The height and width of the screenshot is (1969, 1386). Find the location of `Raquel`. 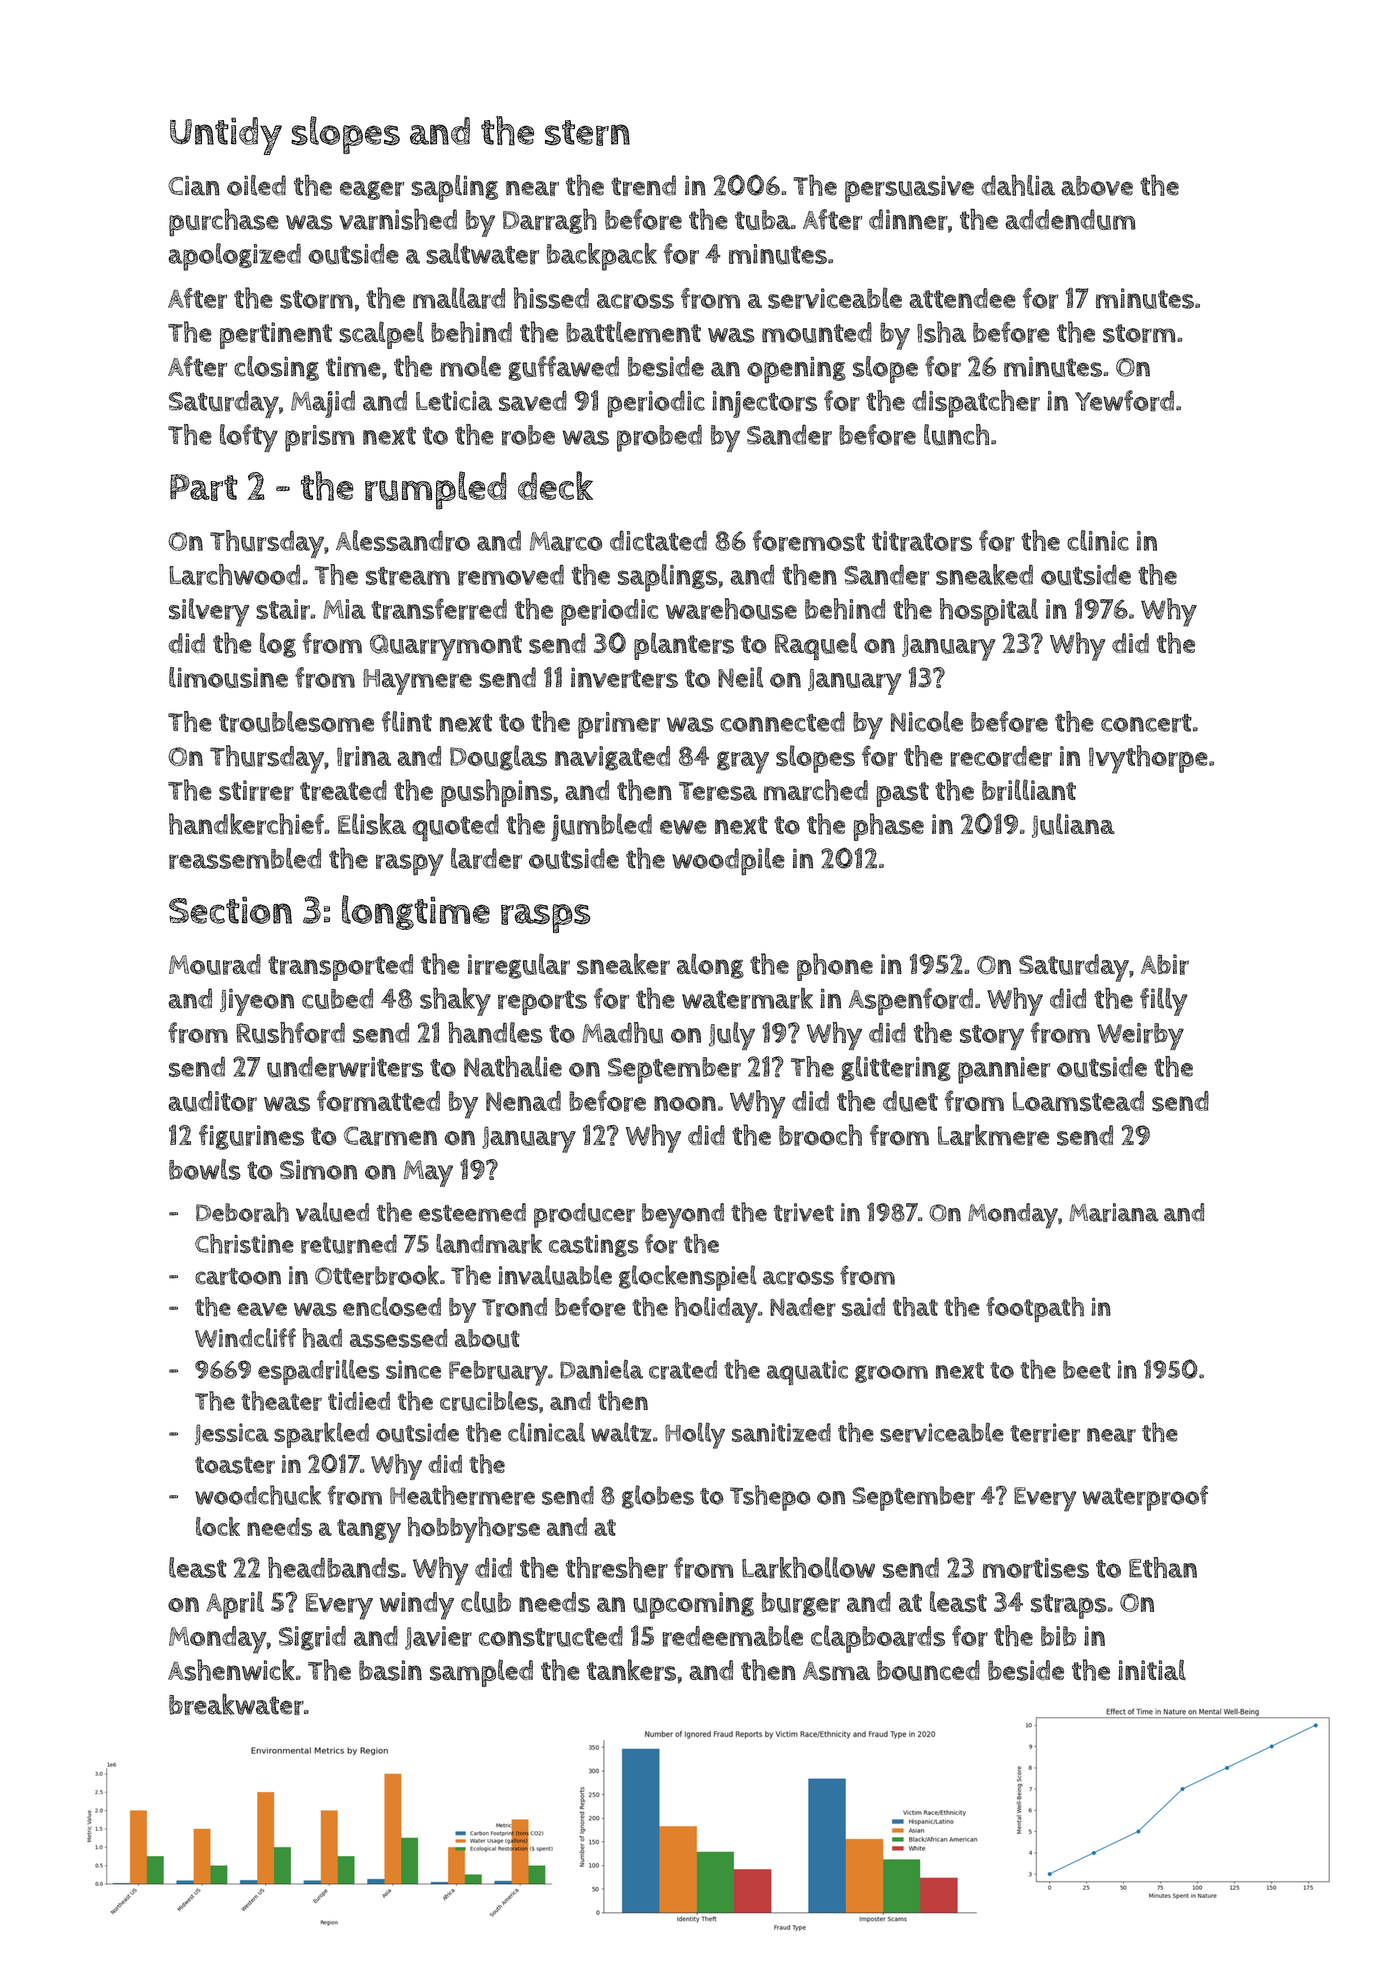

Raquel is located at coordinates (816, 646).
